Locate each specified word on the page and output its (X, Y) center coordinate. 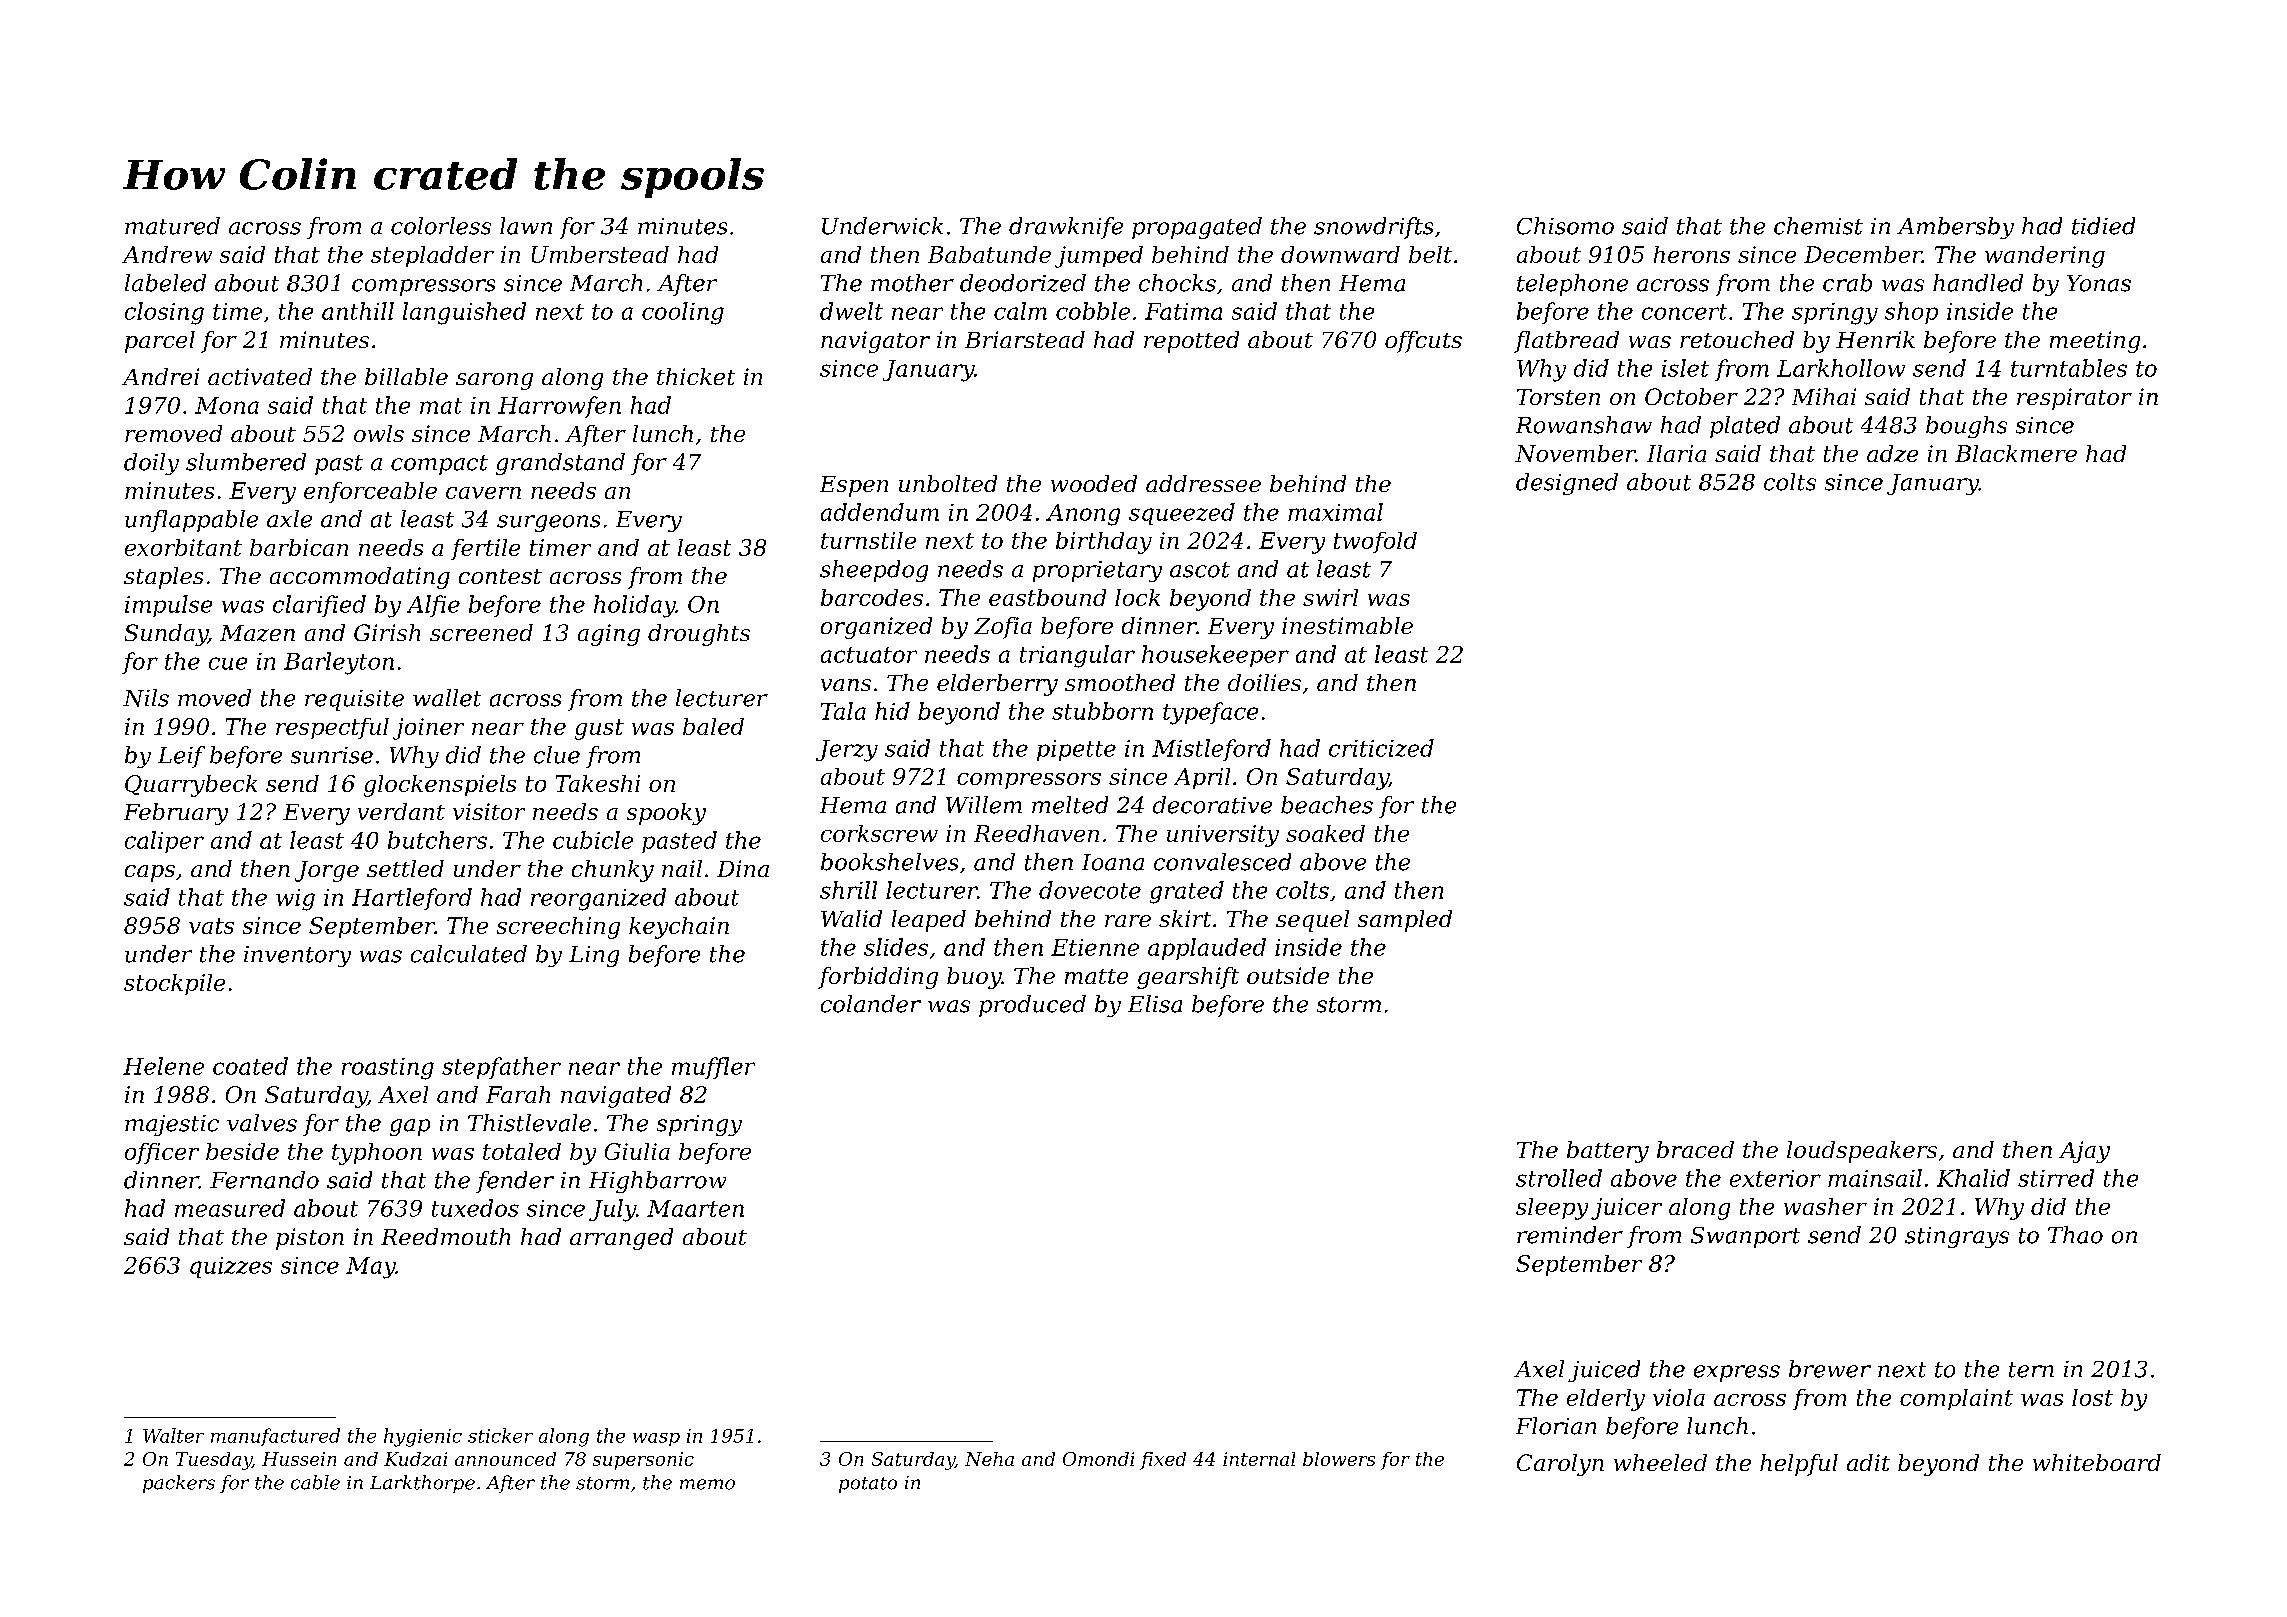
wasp (656, 1439)
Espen (854, 486)
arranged (621, 1239)
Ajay (2084, 1152)
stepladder (432, 256)
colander (871, 1004)
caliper (164, 842)
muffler (713, 1068)
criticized (1381, 748)
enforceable (370, 492)
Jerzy (847, 751)
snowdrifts (1373, 228)
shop (1911, 313)
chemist (1818, 226)
